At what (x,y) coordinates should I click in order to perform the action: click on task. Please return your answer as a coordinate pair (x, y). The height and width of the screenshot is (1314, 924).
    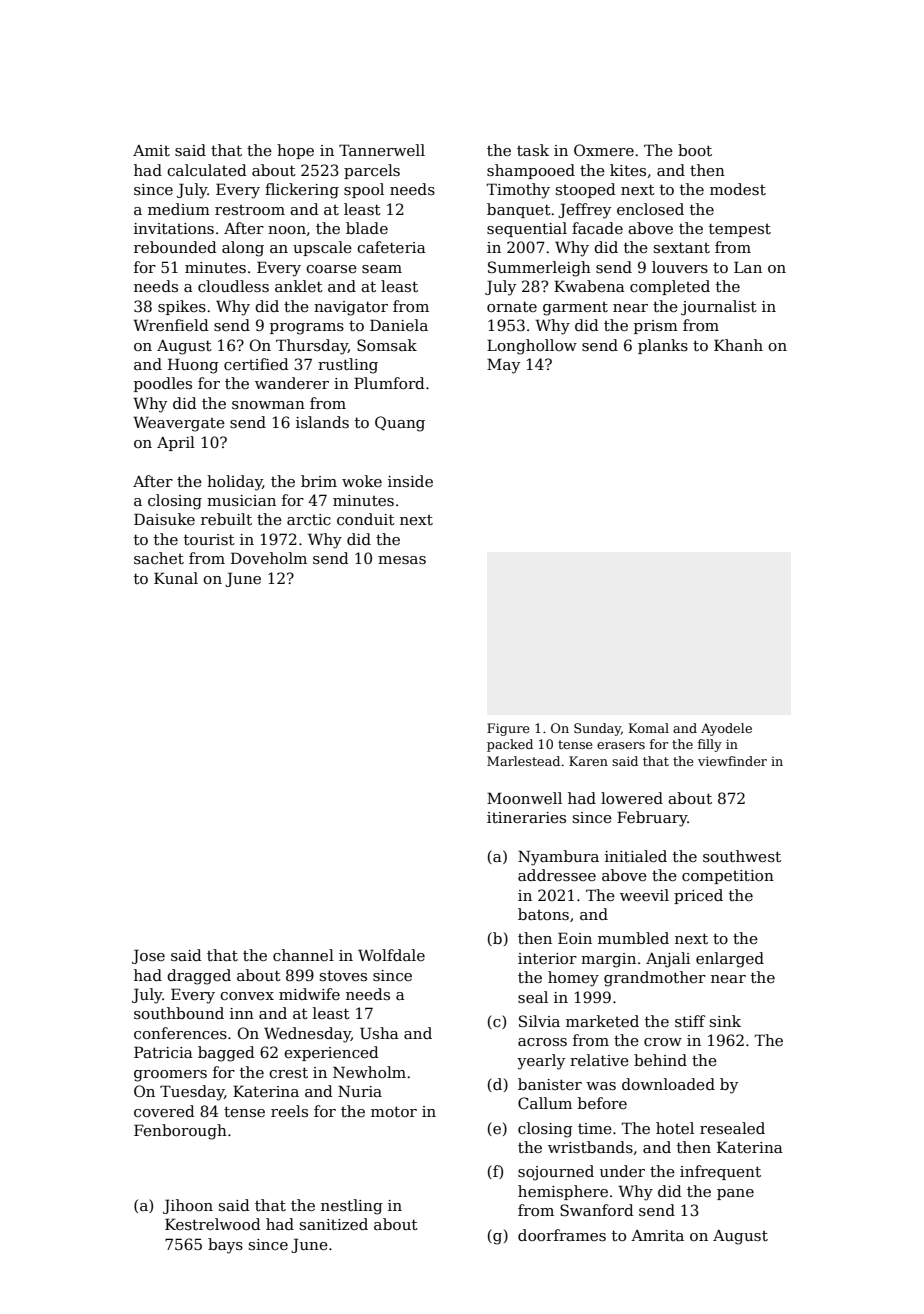
    Looking at the image, I should click on (533, 150).
